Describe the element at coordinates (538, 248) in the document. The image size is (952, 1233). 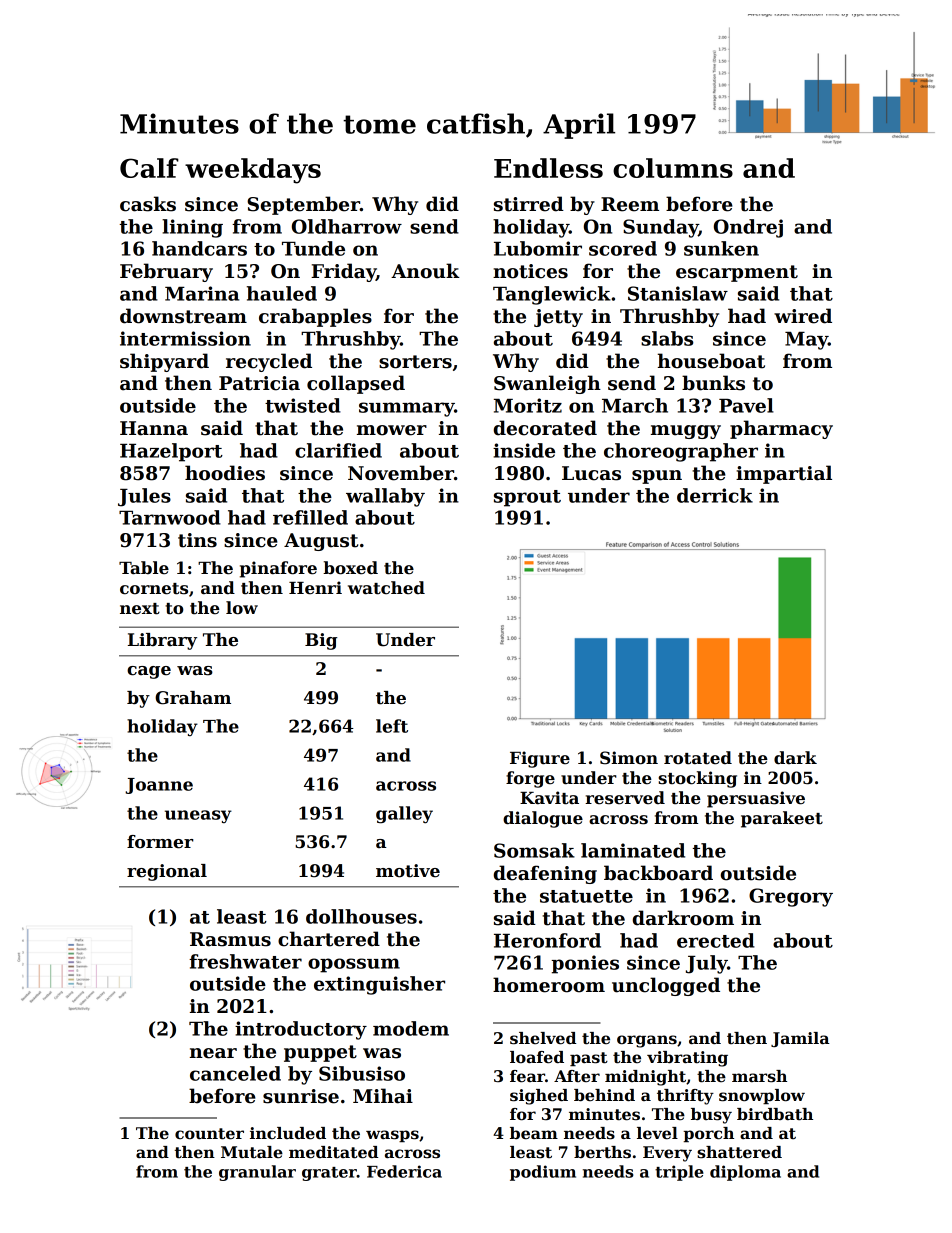
I see `Lubomir` at that location.
